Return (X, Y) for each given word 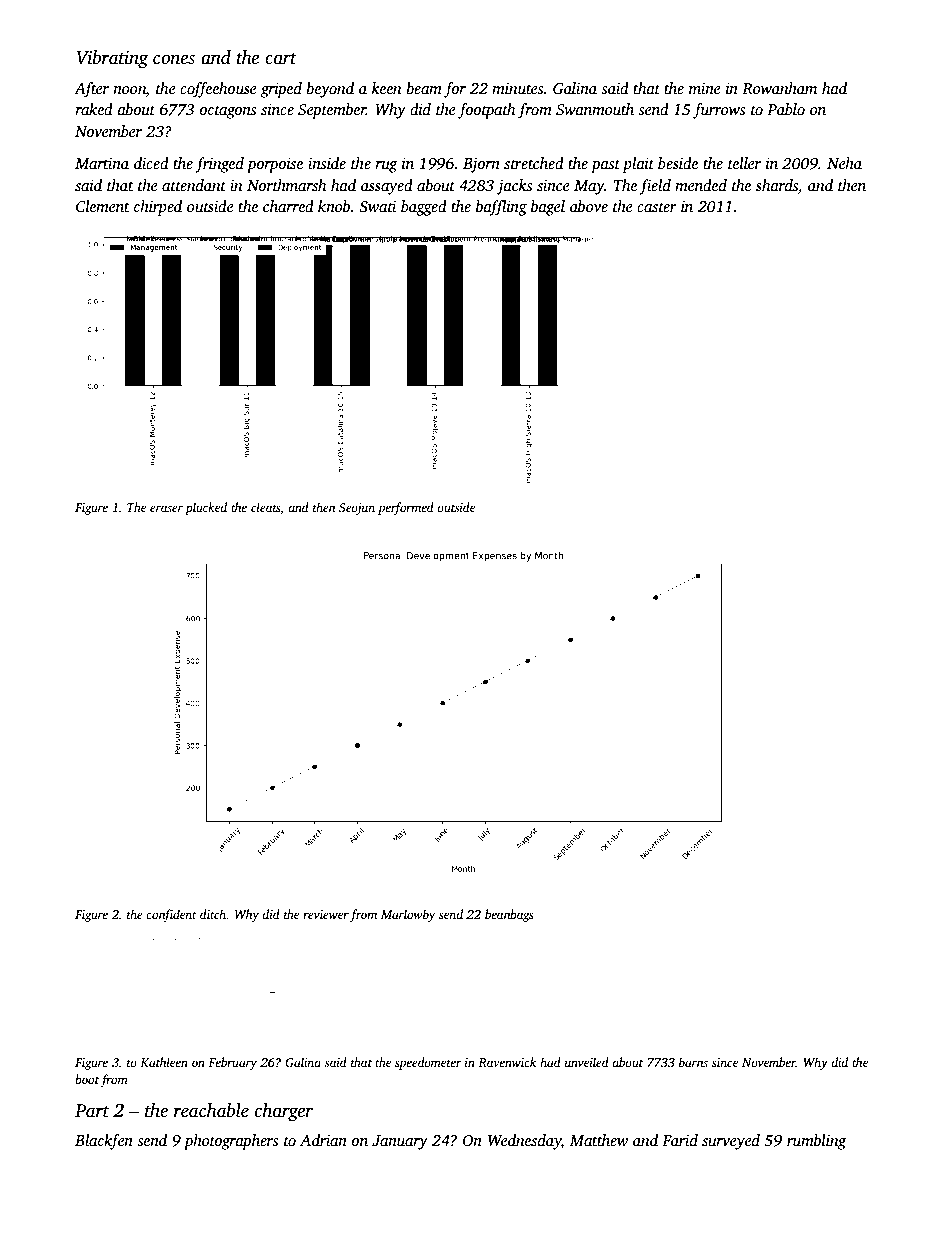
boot (87, 1079)
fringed (219, 165)
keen (387, 88)
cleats (266, 507)
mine (705, 88)
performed (406, 508)
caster (657, 207)
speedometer (428, 1063)
